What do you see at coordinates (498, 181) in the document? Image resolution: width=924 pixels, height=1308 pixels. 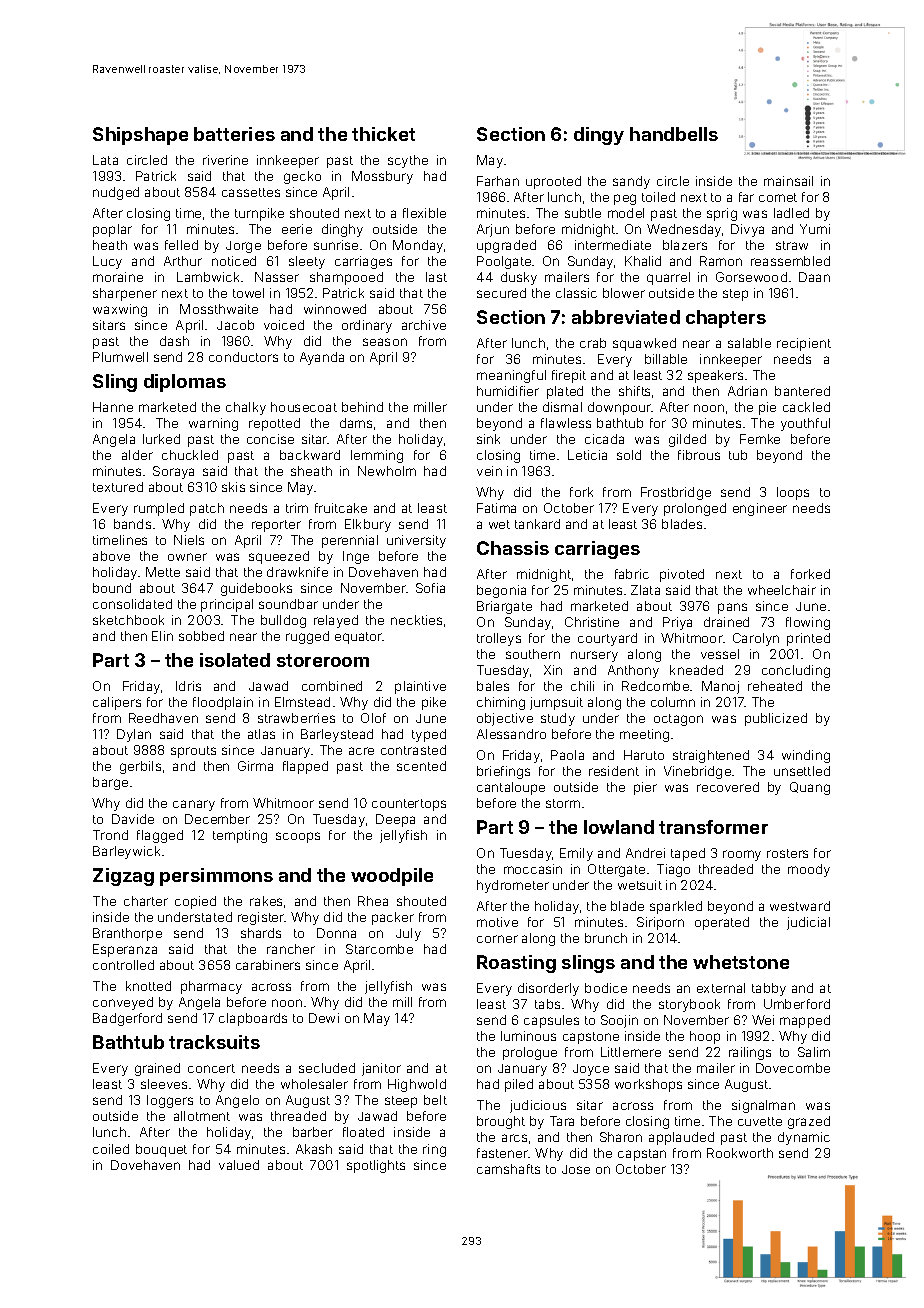 I see `Farhan` at bounding box center [498, 181].
